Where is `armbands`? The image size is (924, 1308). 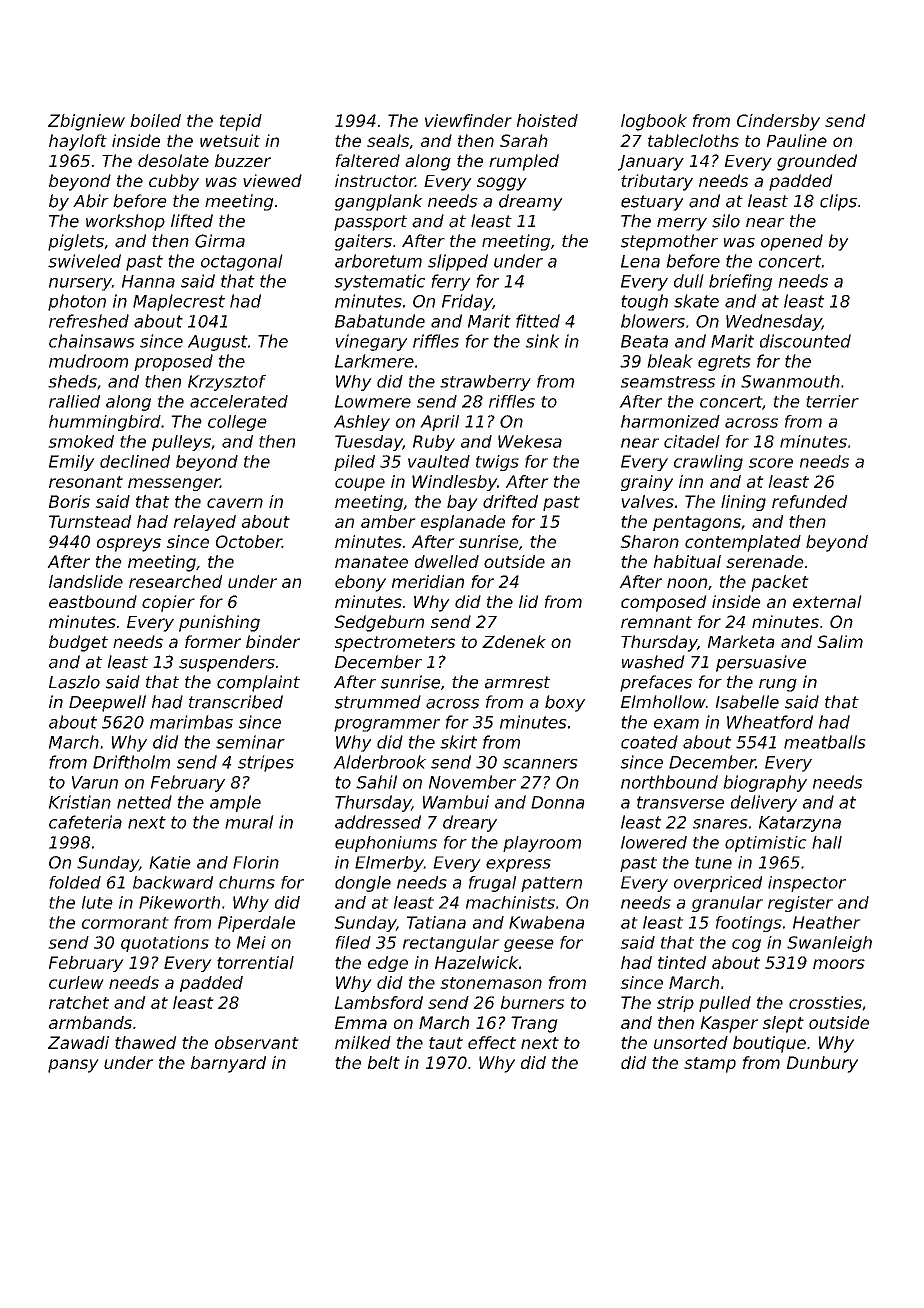 armbands is located at coordinates (90, 1022).
